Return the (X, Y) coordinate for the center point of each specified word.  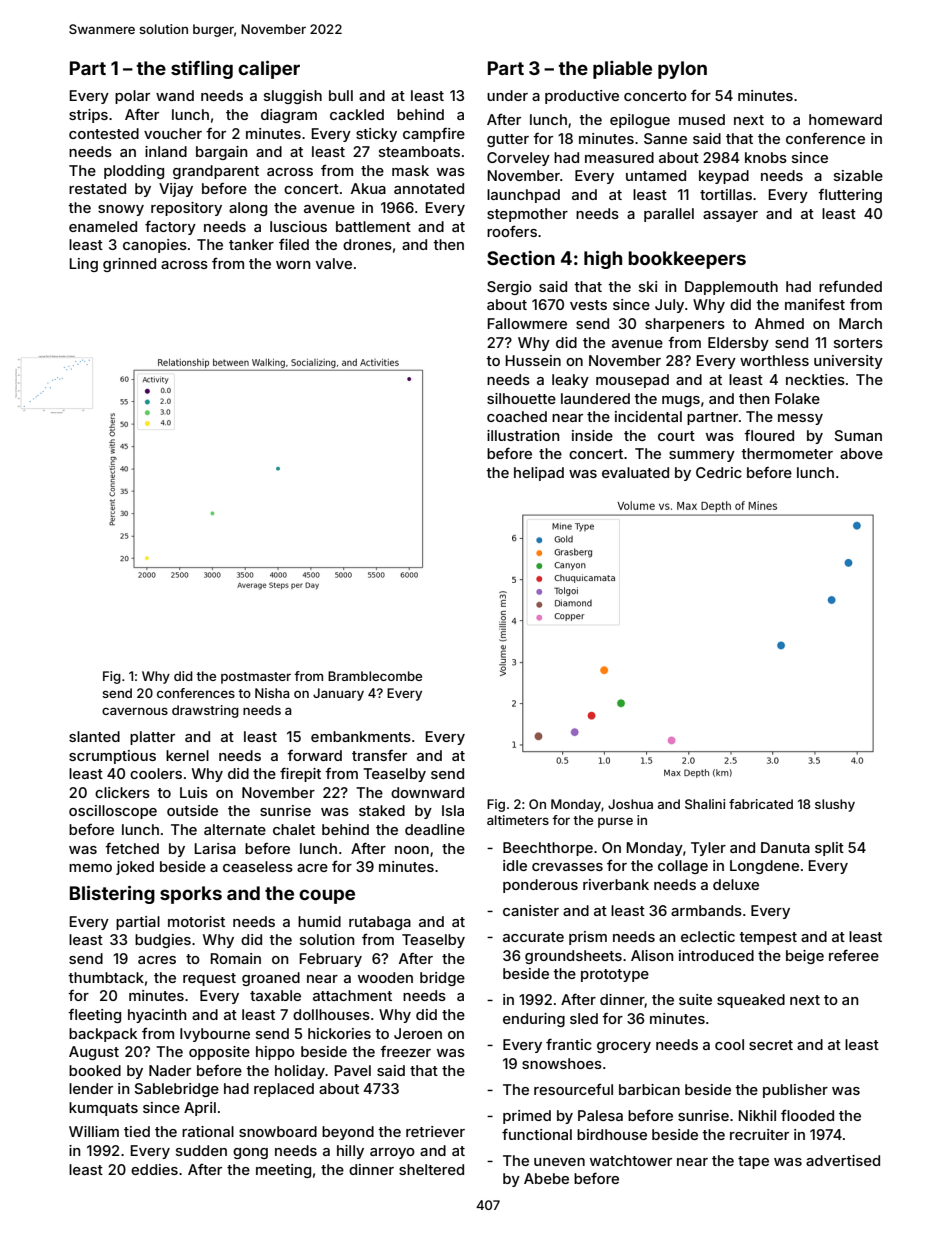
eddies (154, 1169)
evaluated (635, 472)
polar (132, 97)
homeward (845, 119)
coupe (327, 896)
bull (341, 95)
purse (615, 822)
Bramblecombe (375, 676)
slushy (835, 805)
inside (592, 435)
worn (293, 265)
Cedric (719, 472)
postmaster (256, 678)
